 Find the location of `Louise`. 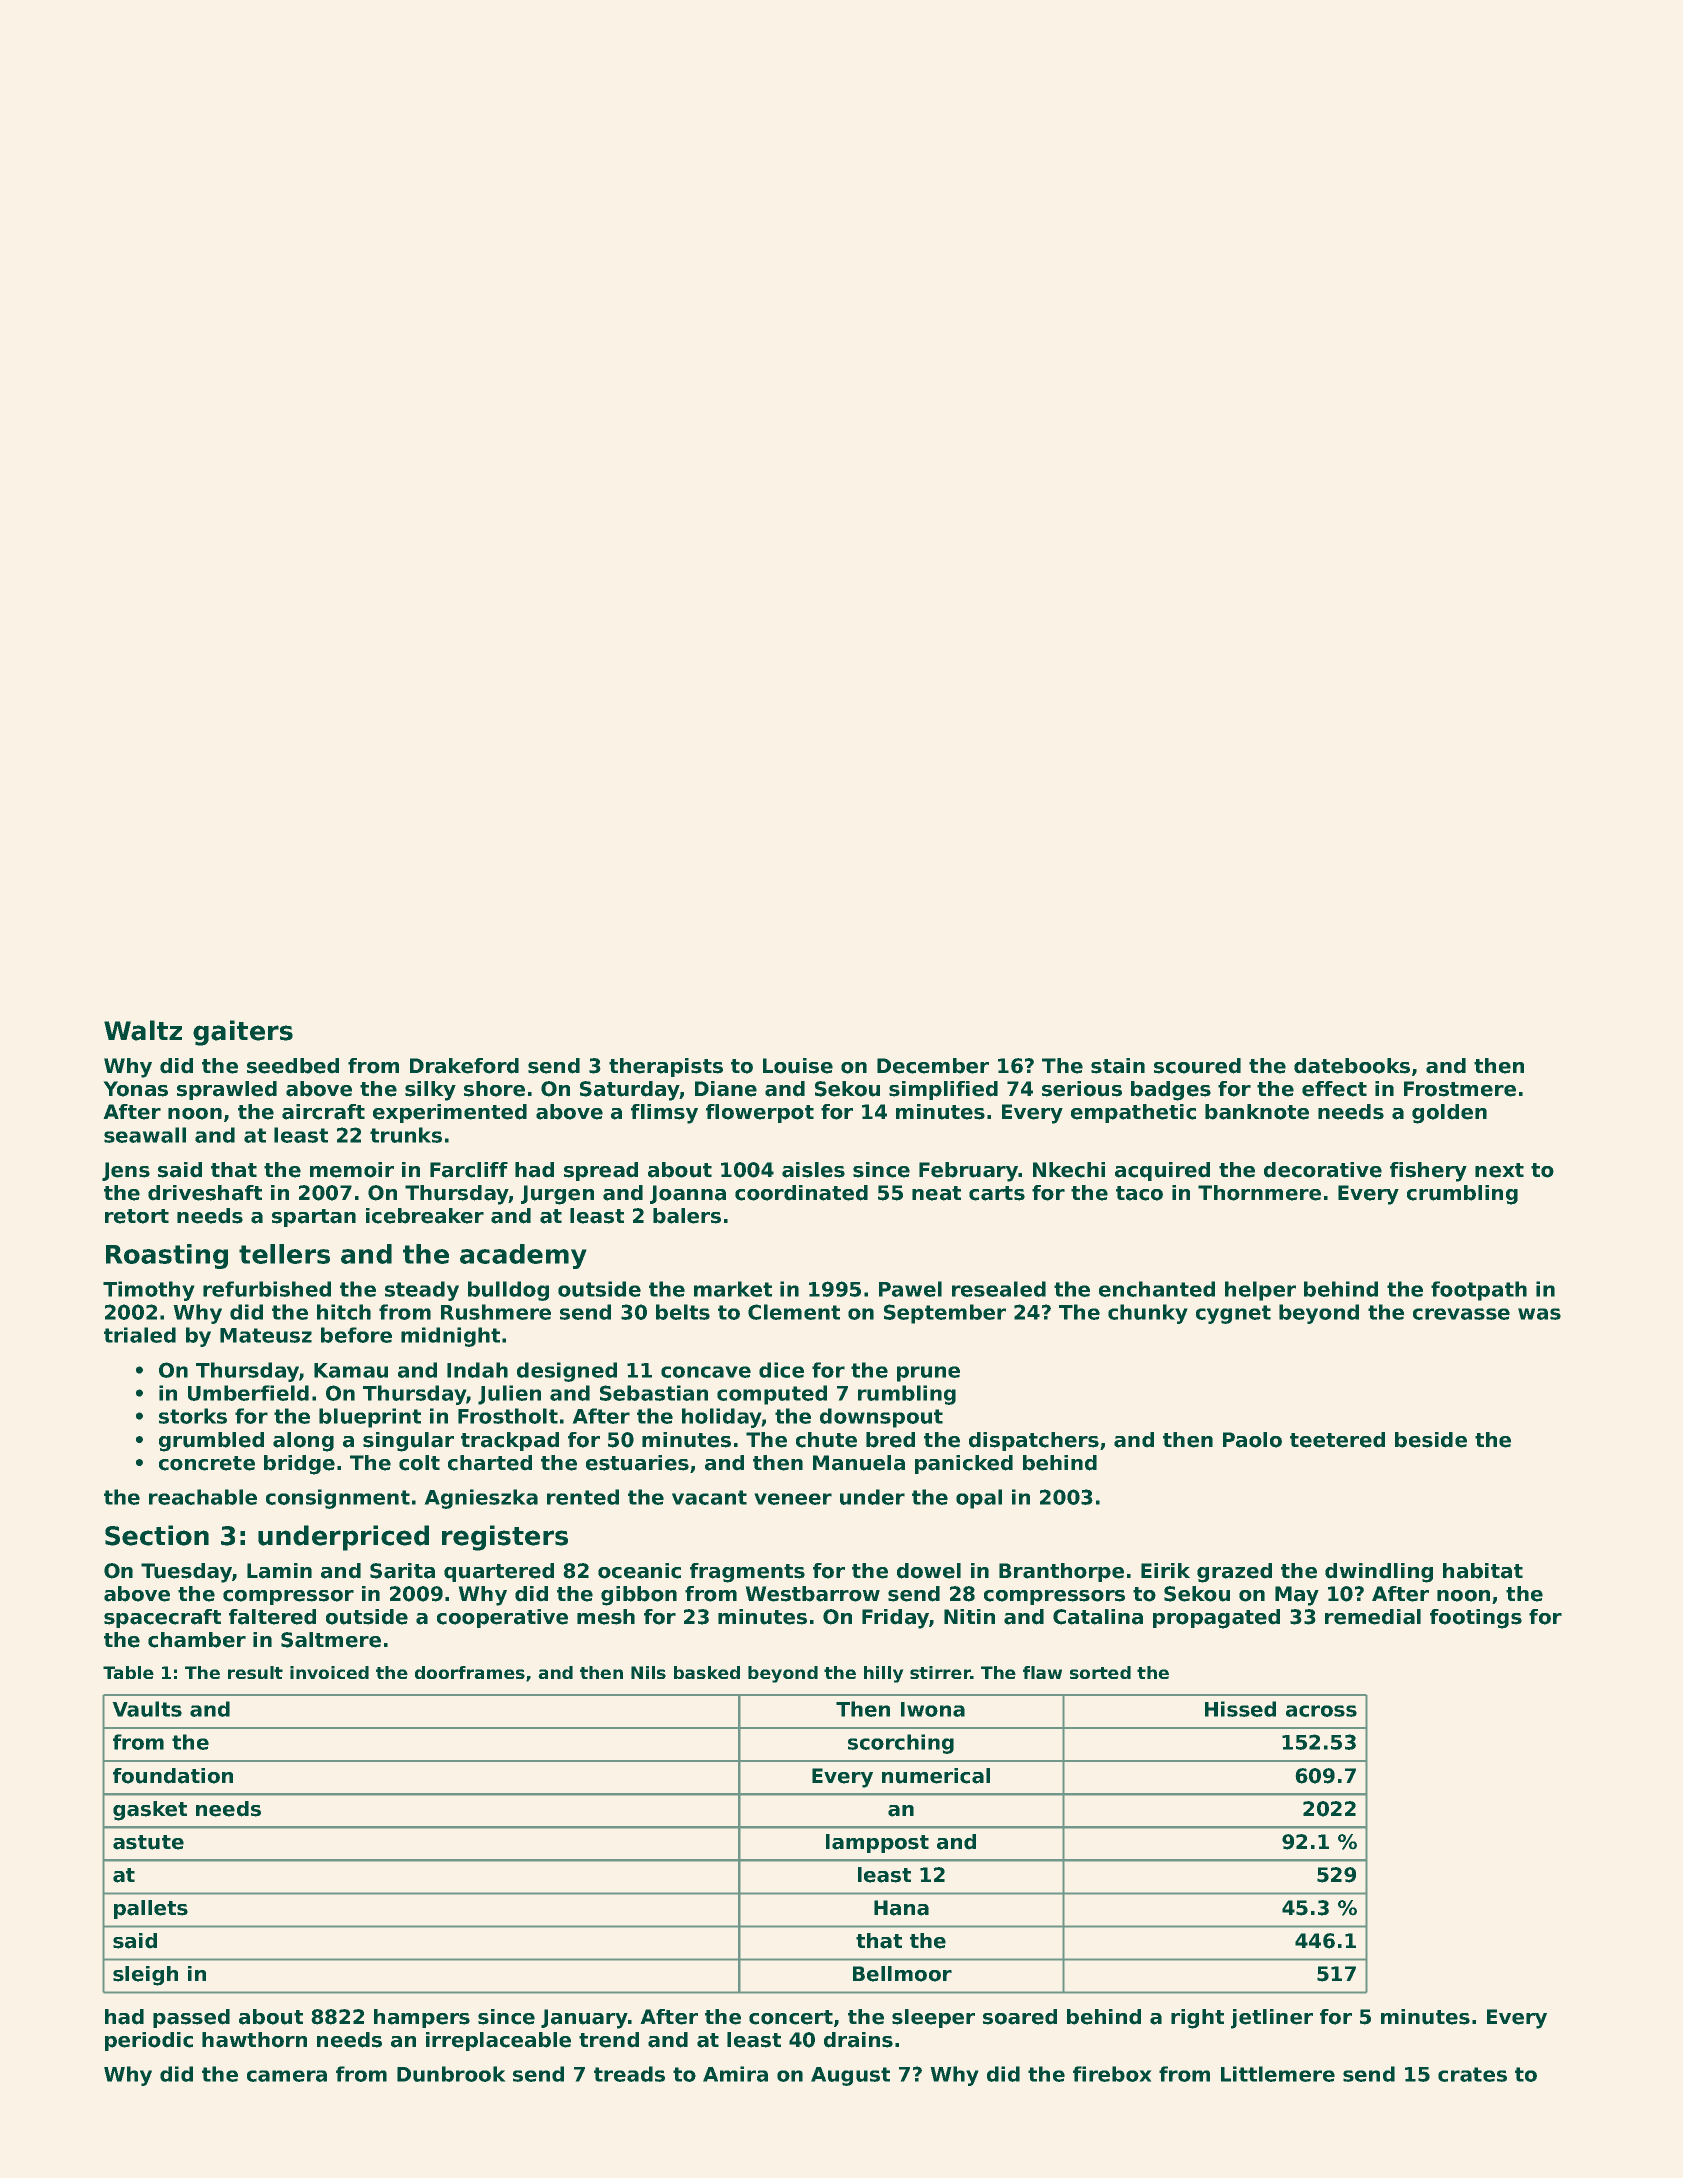

Louise is located at coordinates (798, 1066).
